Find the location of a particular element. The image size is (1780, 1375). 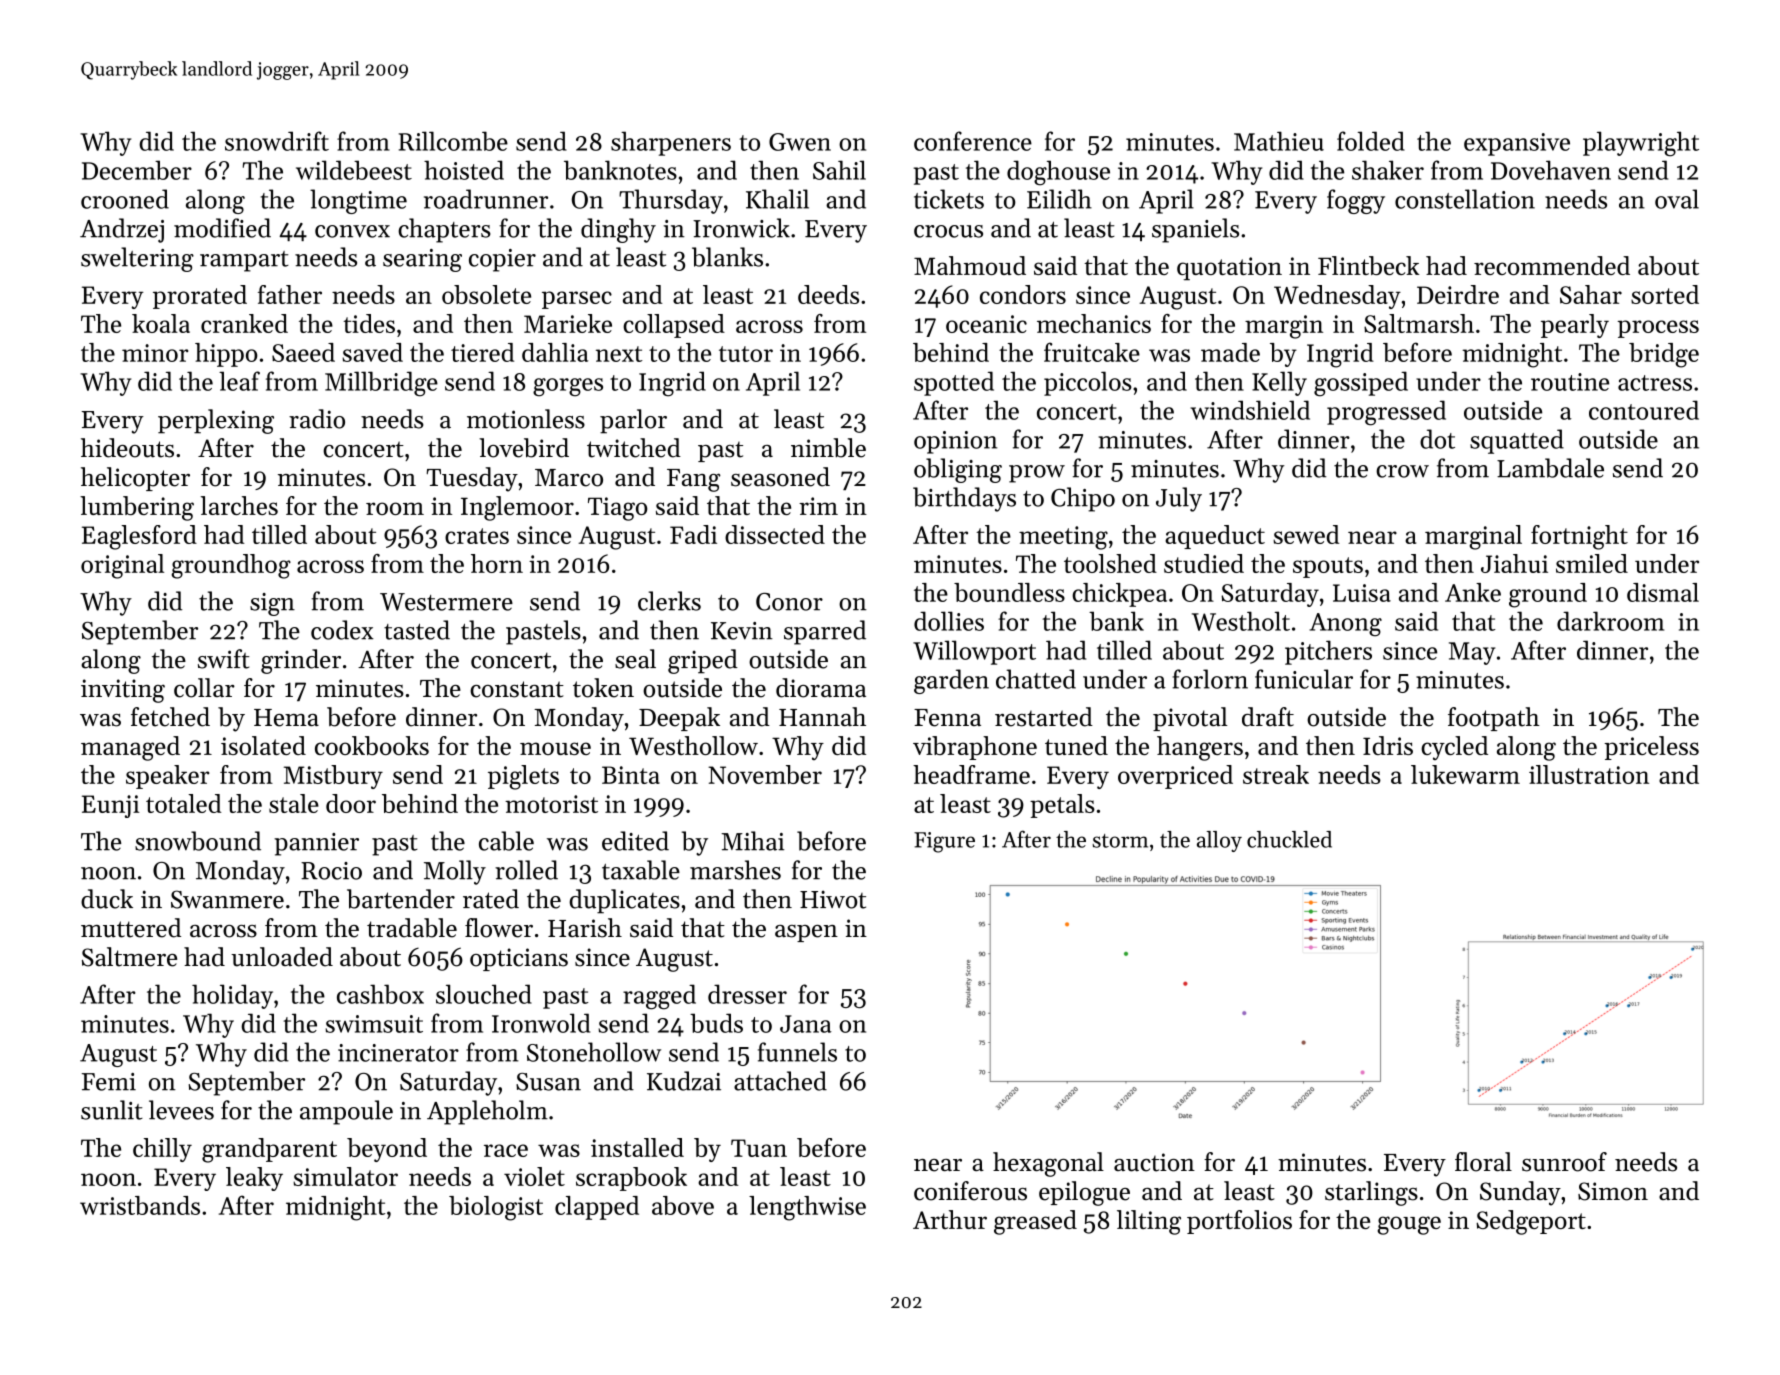

wildebeest is located at coordinates (354, 170).
